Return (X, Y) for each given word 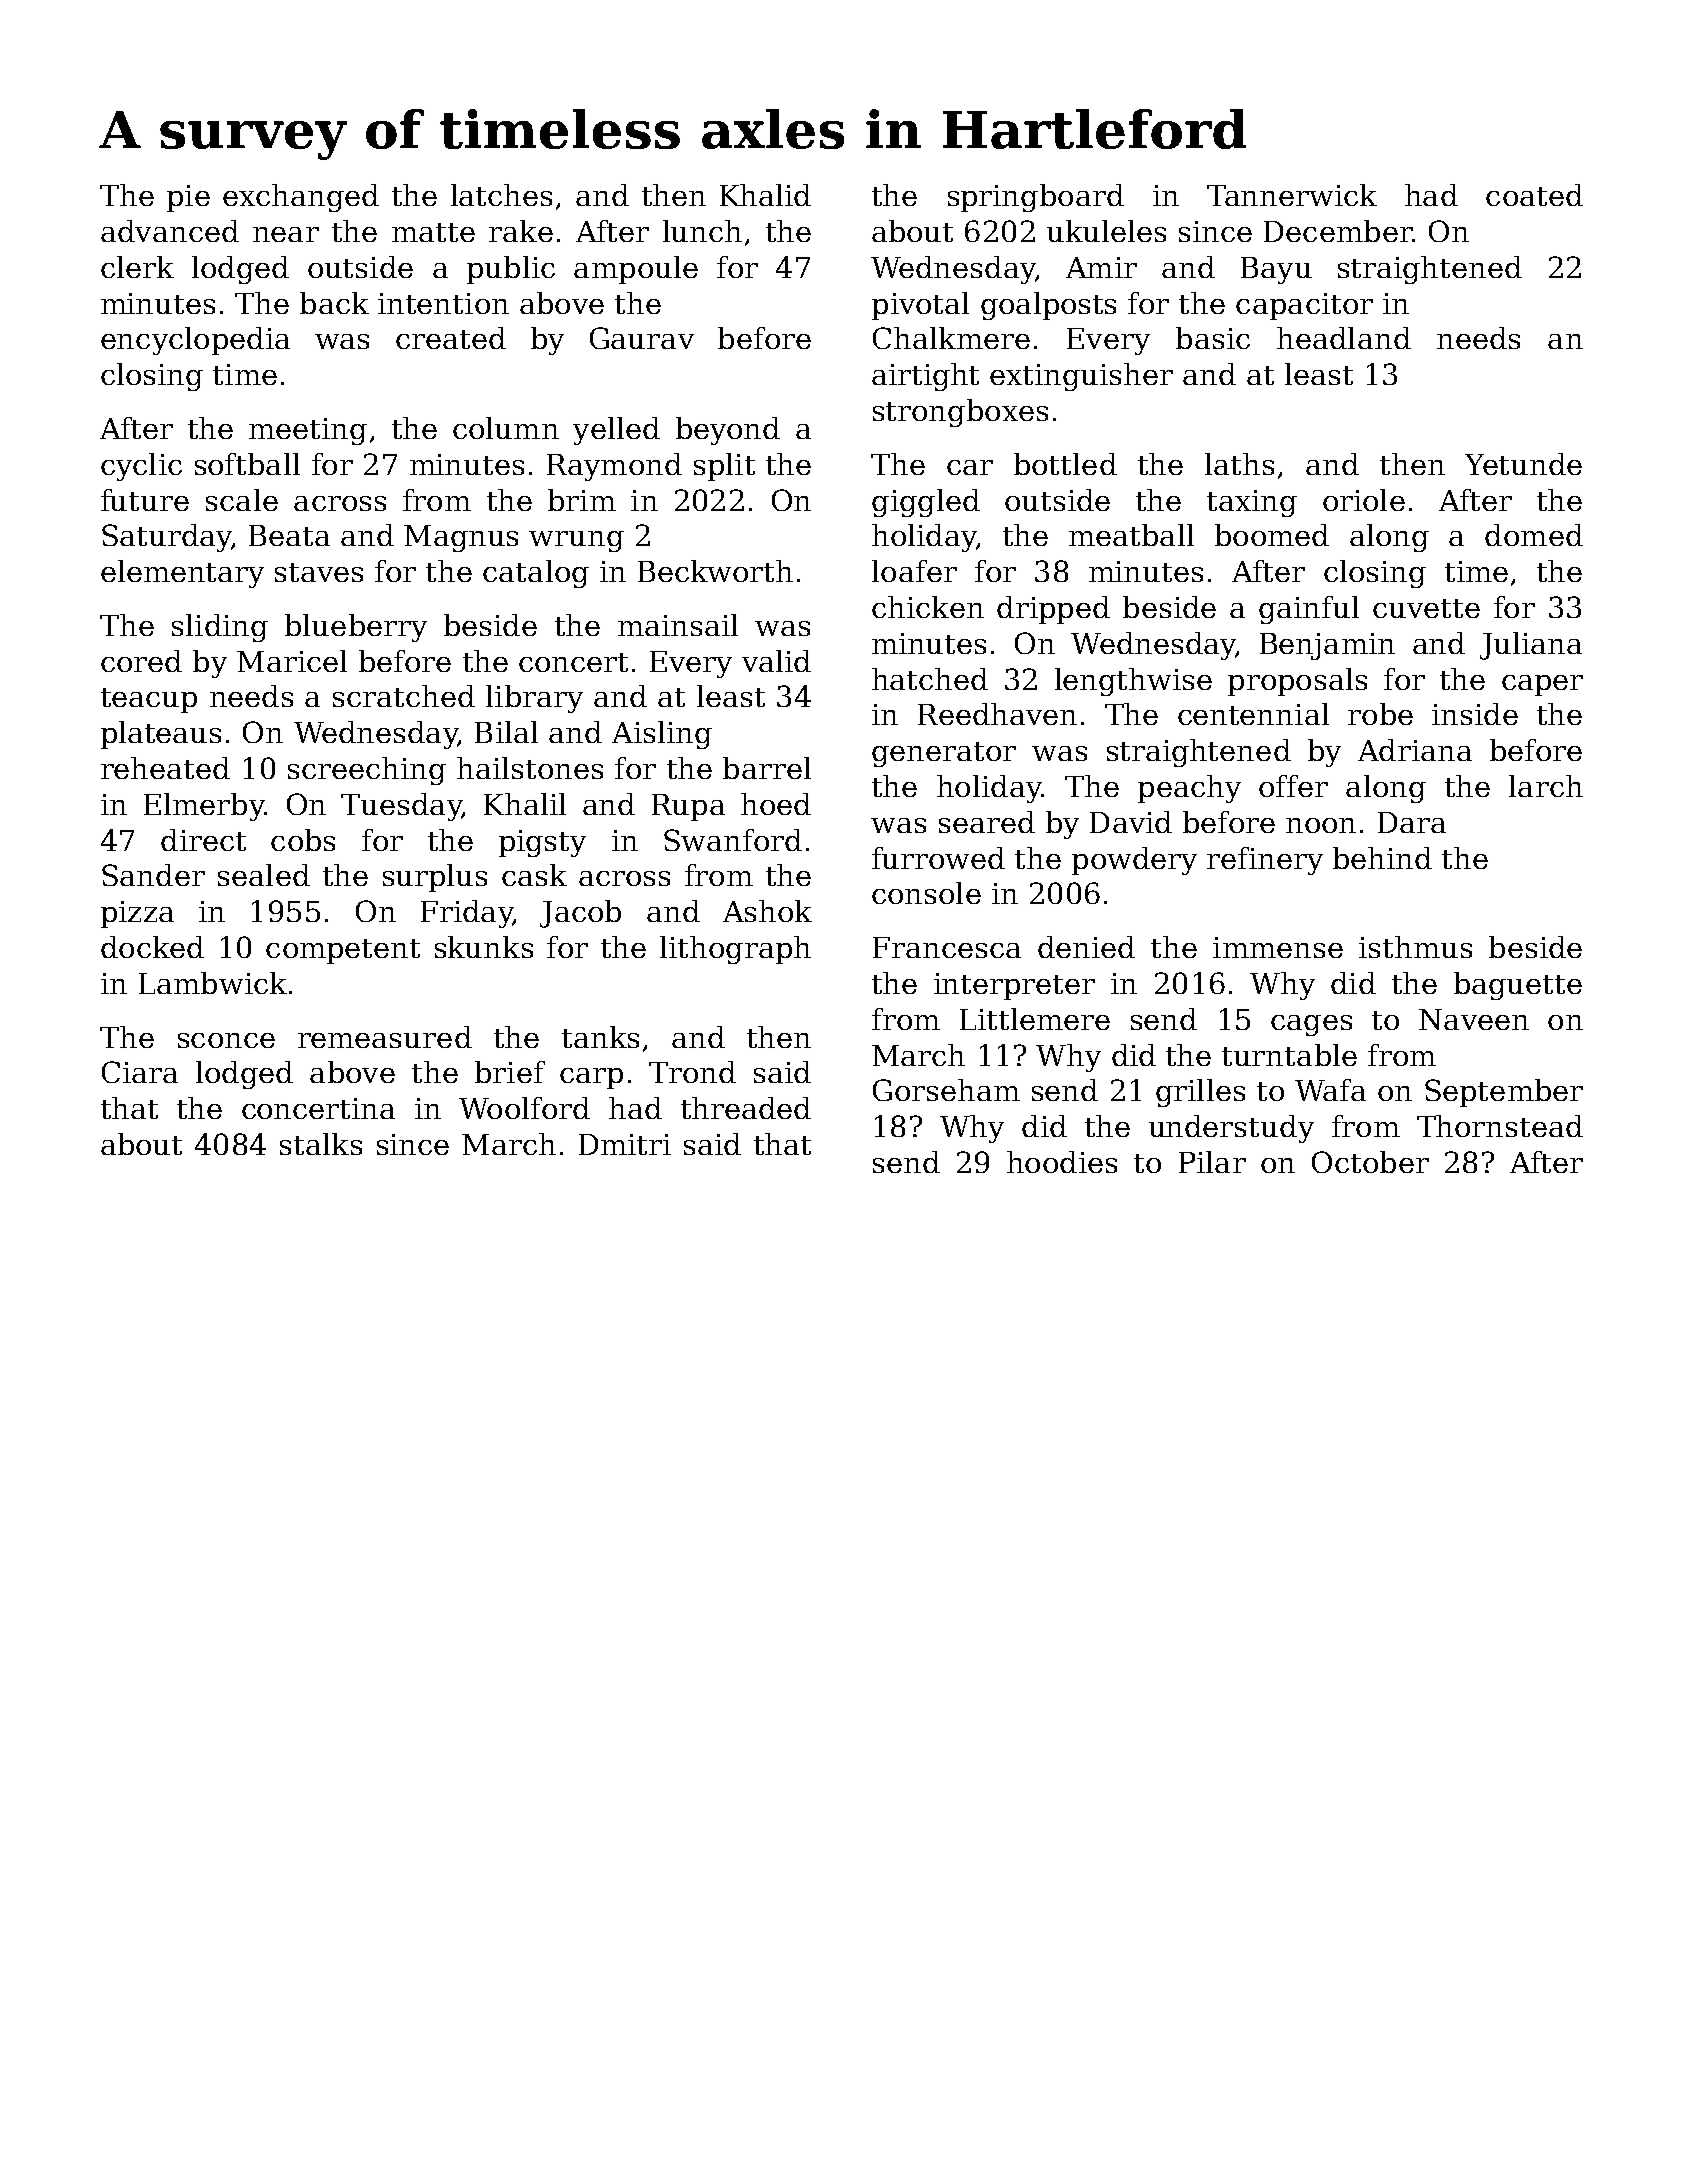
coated (1534, 195)
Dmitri (625, 1144)
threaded (746, 1108)
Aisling (662, 735)
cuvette (1426, 608)
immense (1278, 947)
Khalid (765, 195)
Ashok (767, 911)
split (724, 467)
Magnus (461, 538)
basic (1213, 338)
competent (343, 951)
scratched (404, 696)
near (286, 234)
